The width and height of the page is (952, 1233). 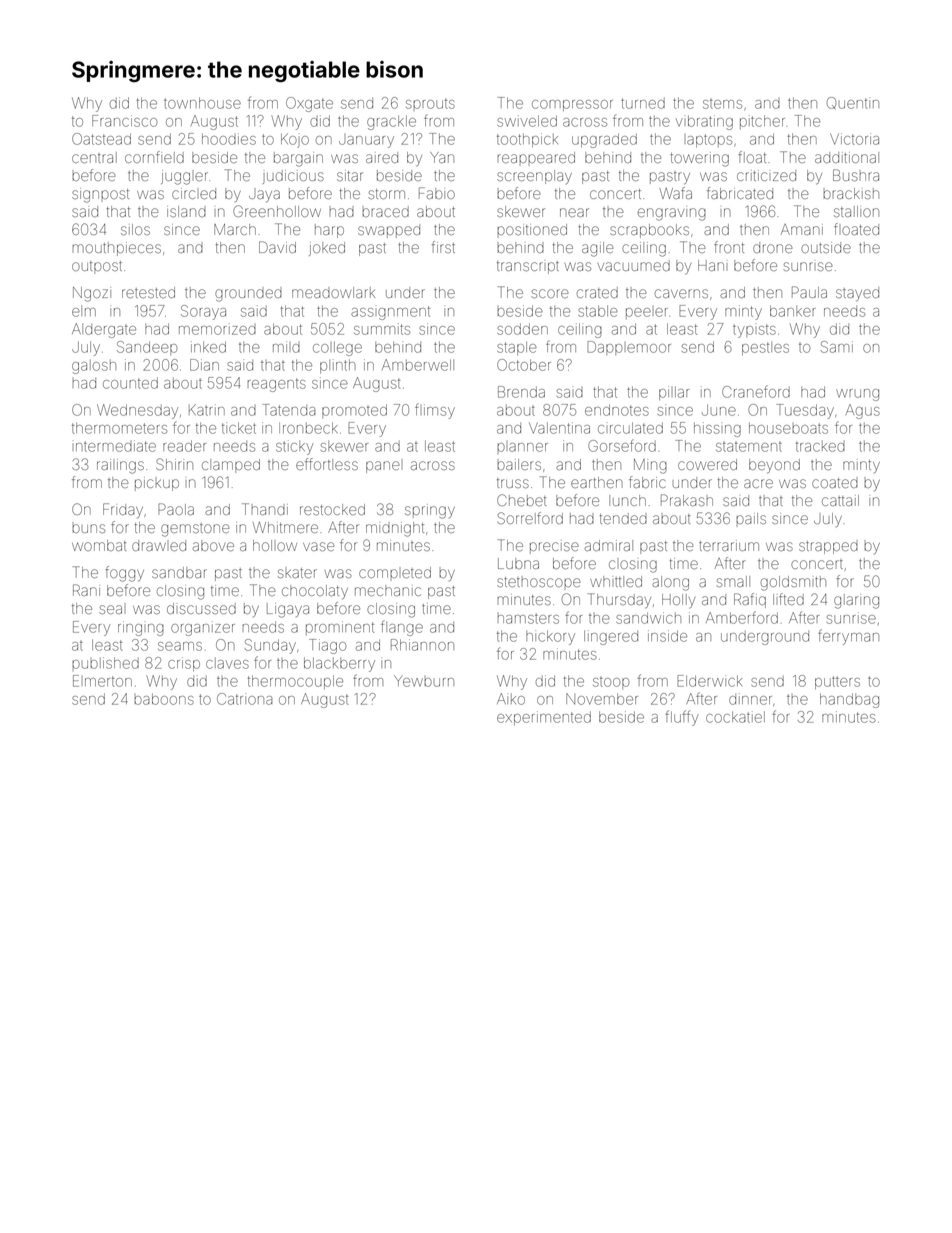 What do you see at coordinates (847, 157) in the page?
I see `additional` at bounding box center [847, 157].
